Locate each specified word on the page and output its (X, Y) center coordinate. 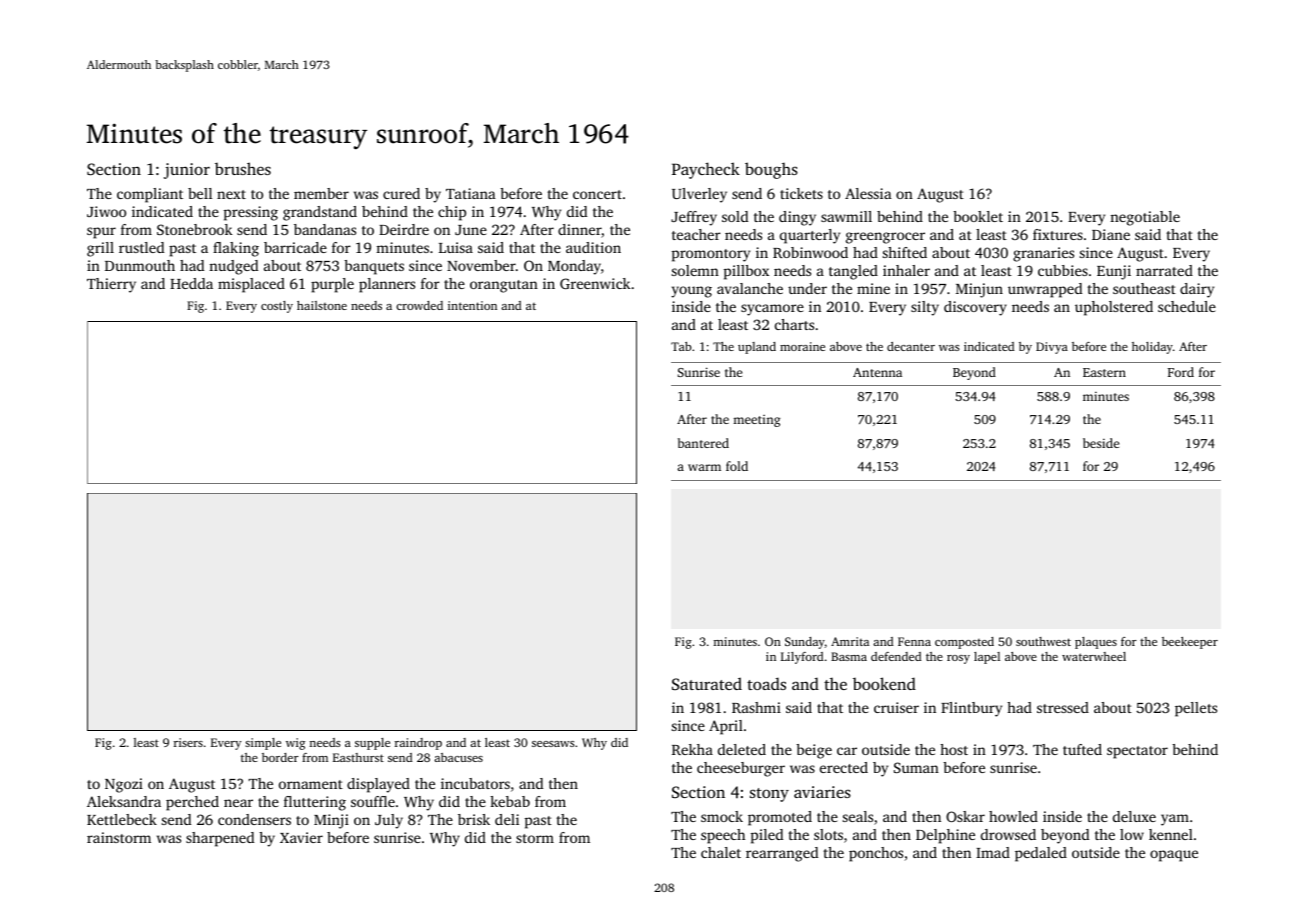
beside (1101, 443)
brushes (243, 168)
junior (187, 171)
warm (704, 467)
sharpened (220, 839)
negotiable (1145, 218)
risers (188, 742)
